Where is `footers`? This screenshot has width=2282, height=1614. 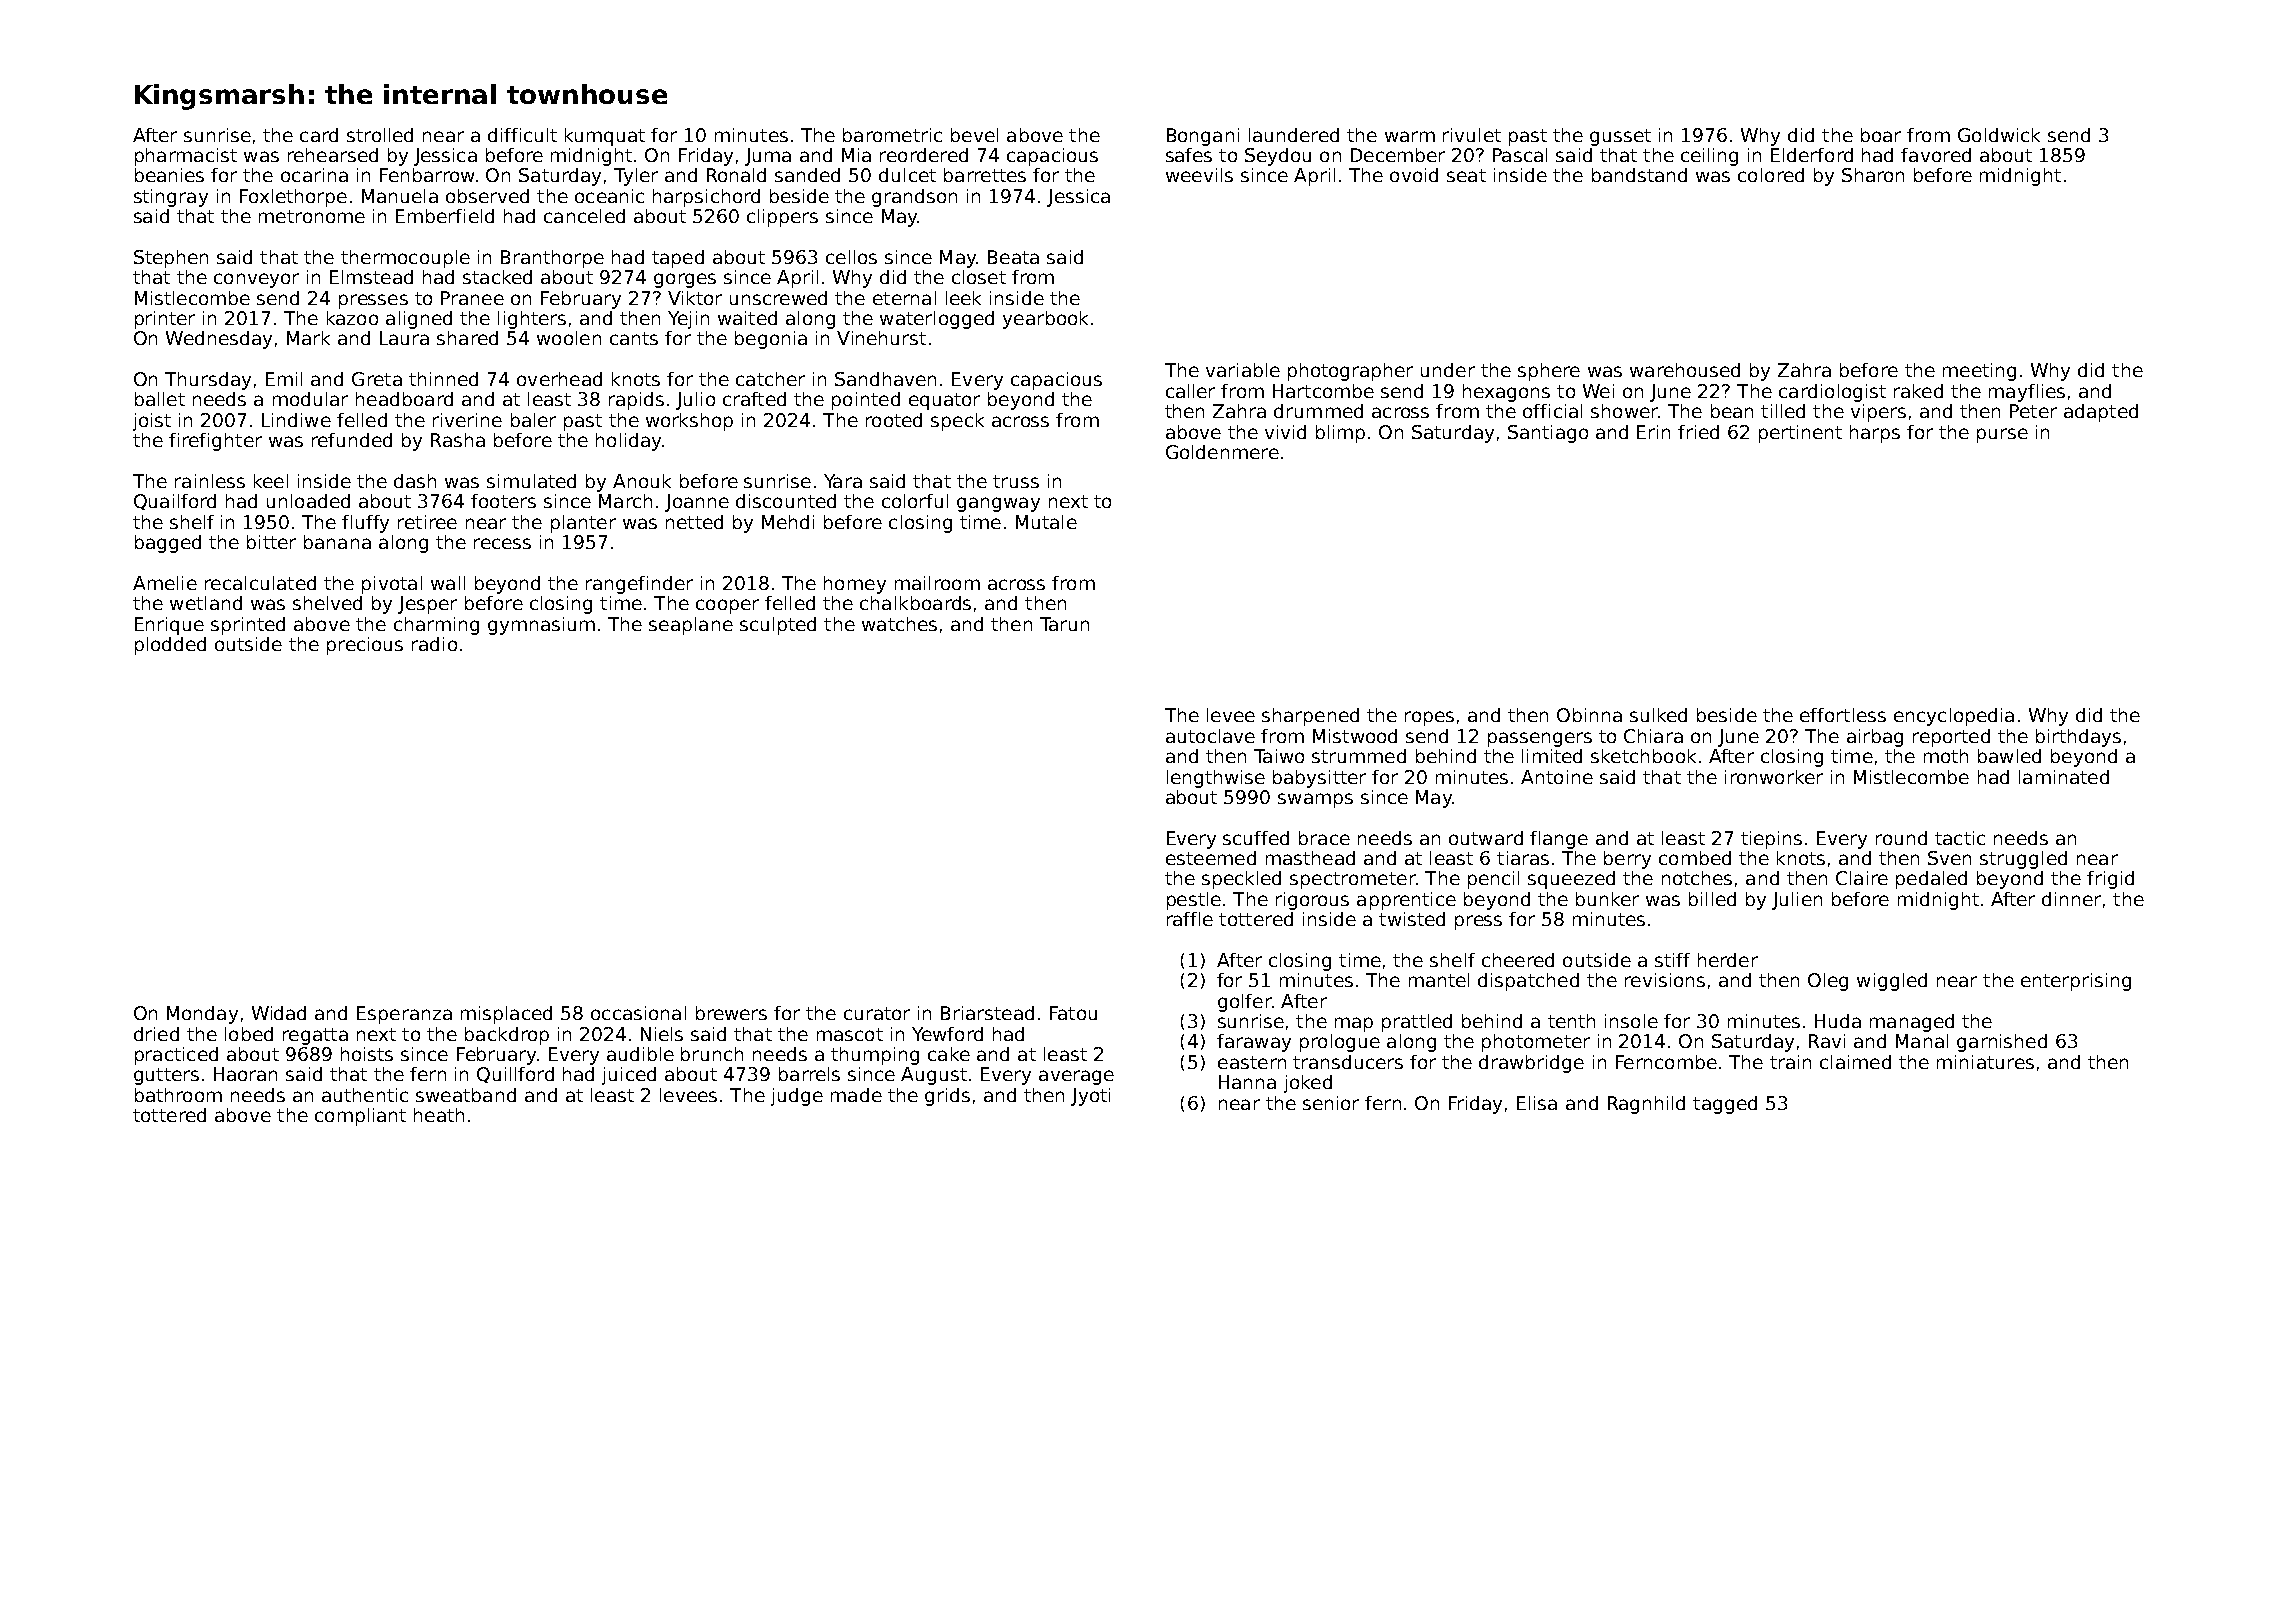
footers is located at coordinates (503, 501).
